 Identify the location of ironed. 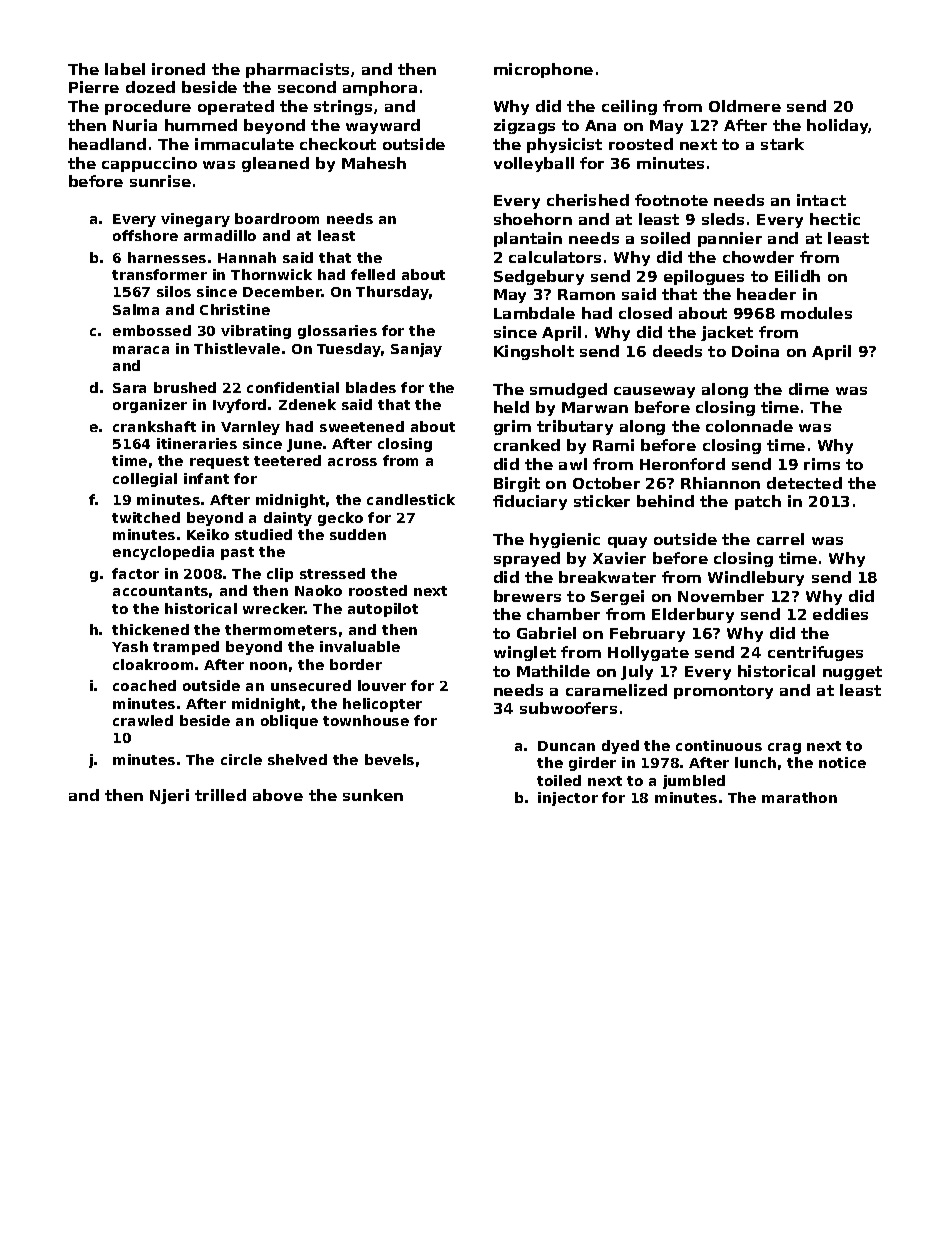
(178, 69).
